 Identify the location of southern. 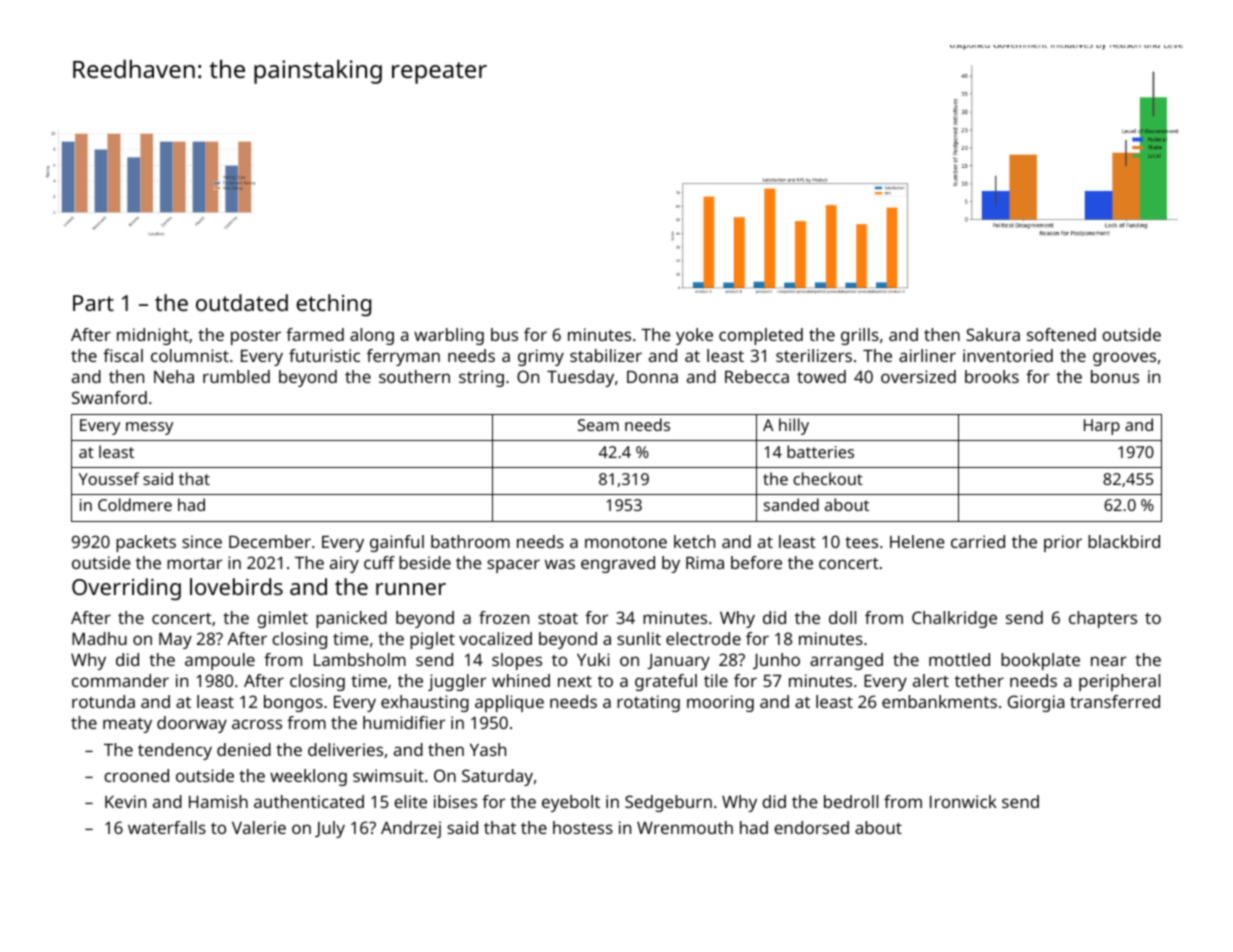
(414, 376).
